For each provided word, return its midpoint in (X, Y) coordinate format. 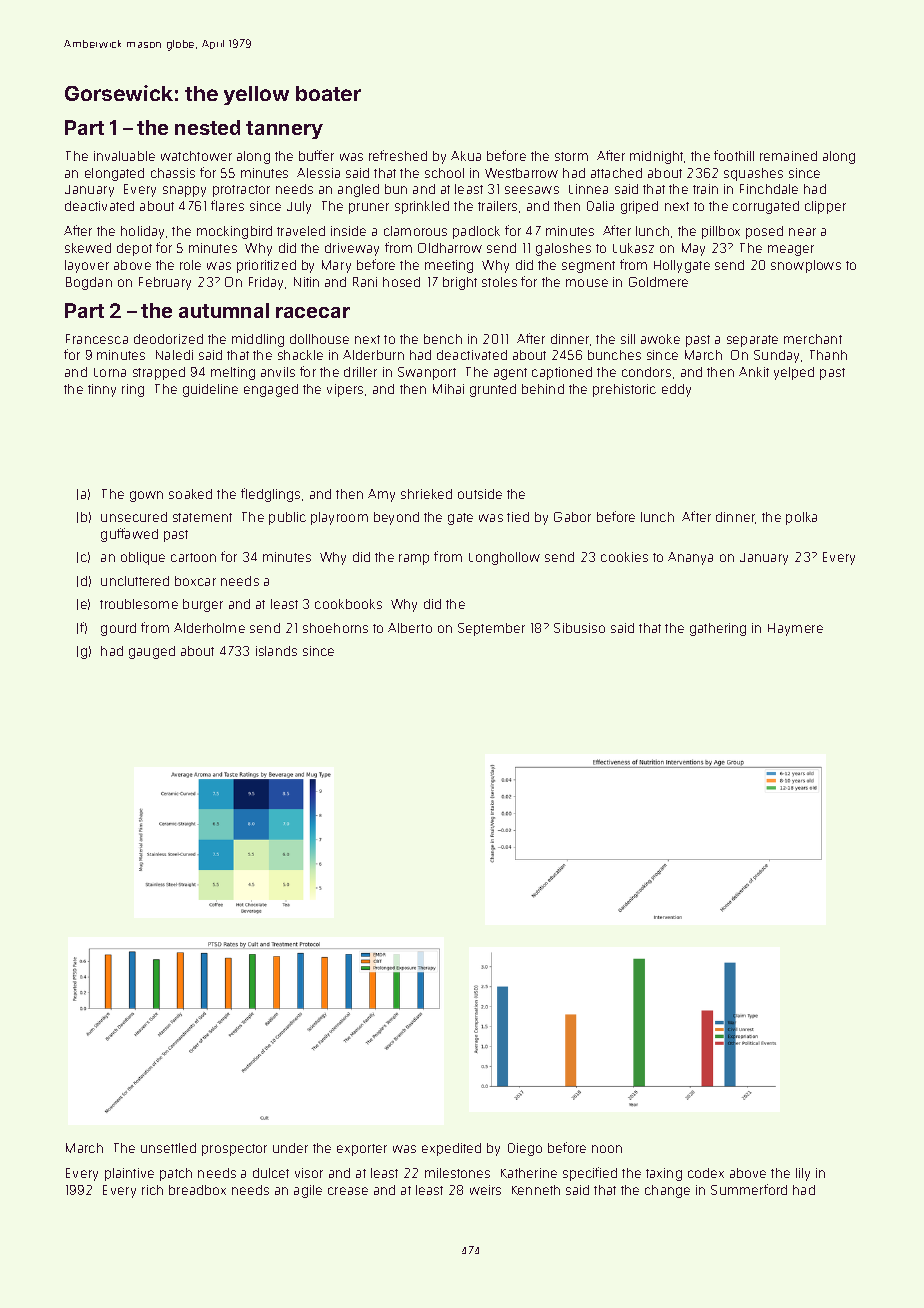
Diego (525, 1149)
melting (233, 373)
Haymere (795, 629)
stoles (499, 282)
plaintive (129, 1174)
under (290, 1148)
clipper (825, 207)
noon (607, 1149)
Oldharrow (450, 248)
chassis (173, 173)
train (705, 189)
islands (276, 651)
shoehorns (335, 628)
